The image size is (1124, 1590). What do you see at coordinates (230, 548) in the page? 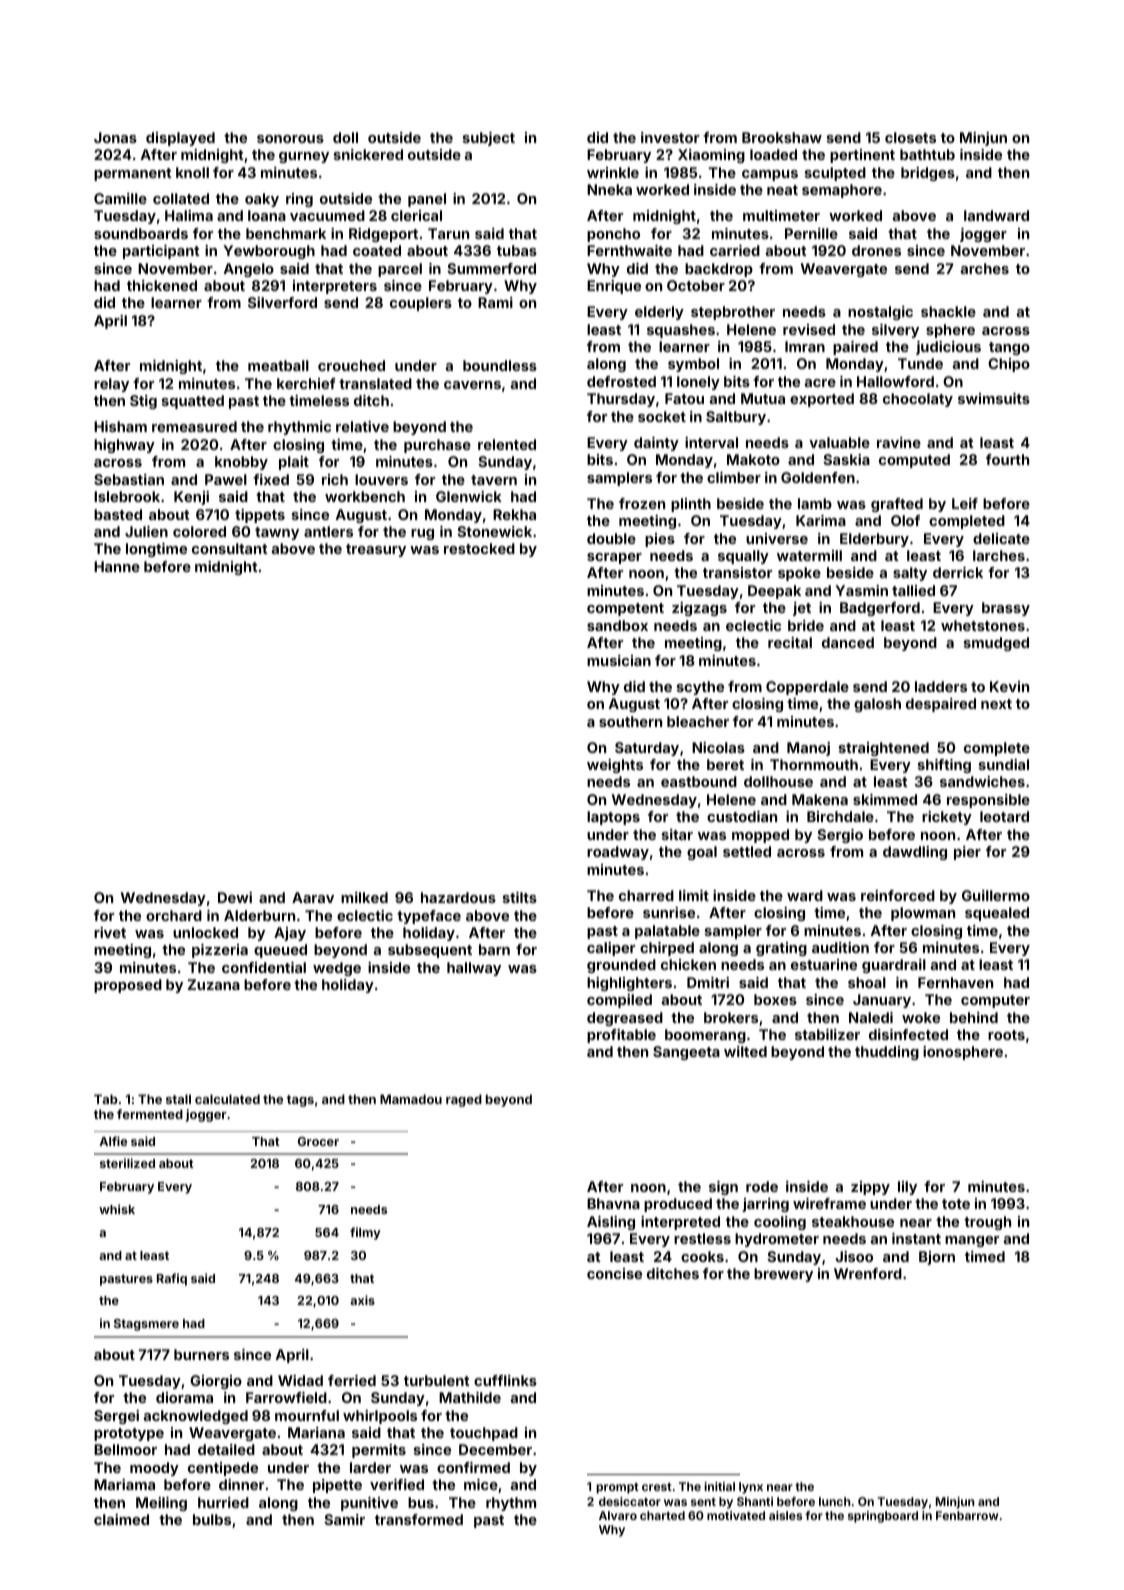
I see `consultant` at bounding box center [230, 548].
